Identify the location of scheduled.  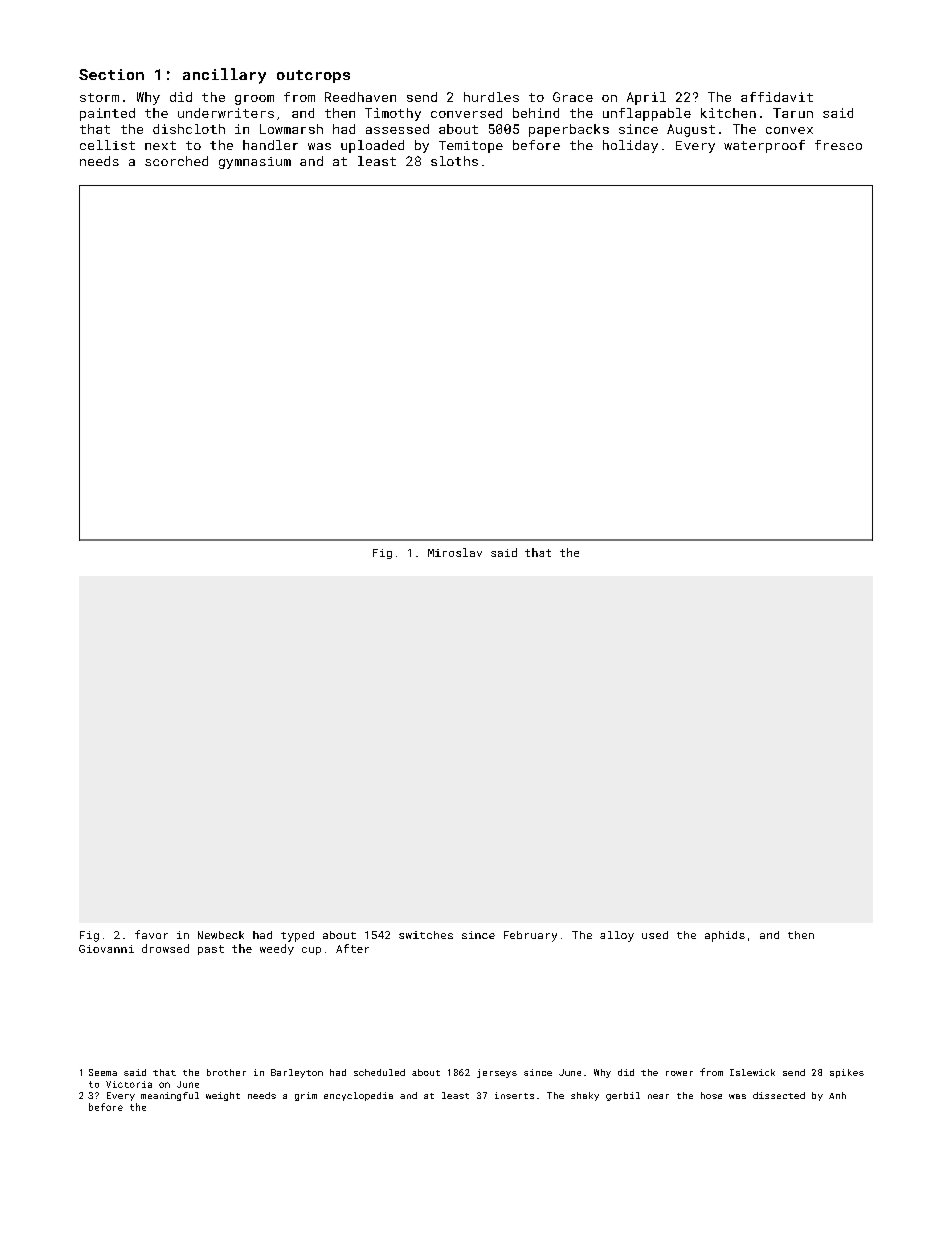
(379, 1072).
